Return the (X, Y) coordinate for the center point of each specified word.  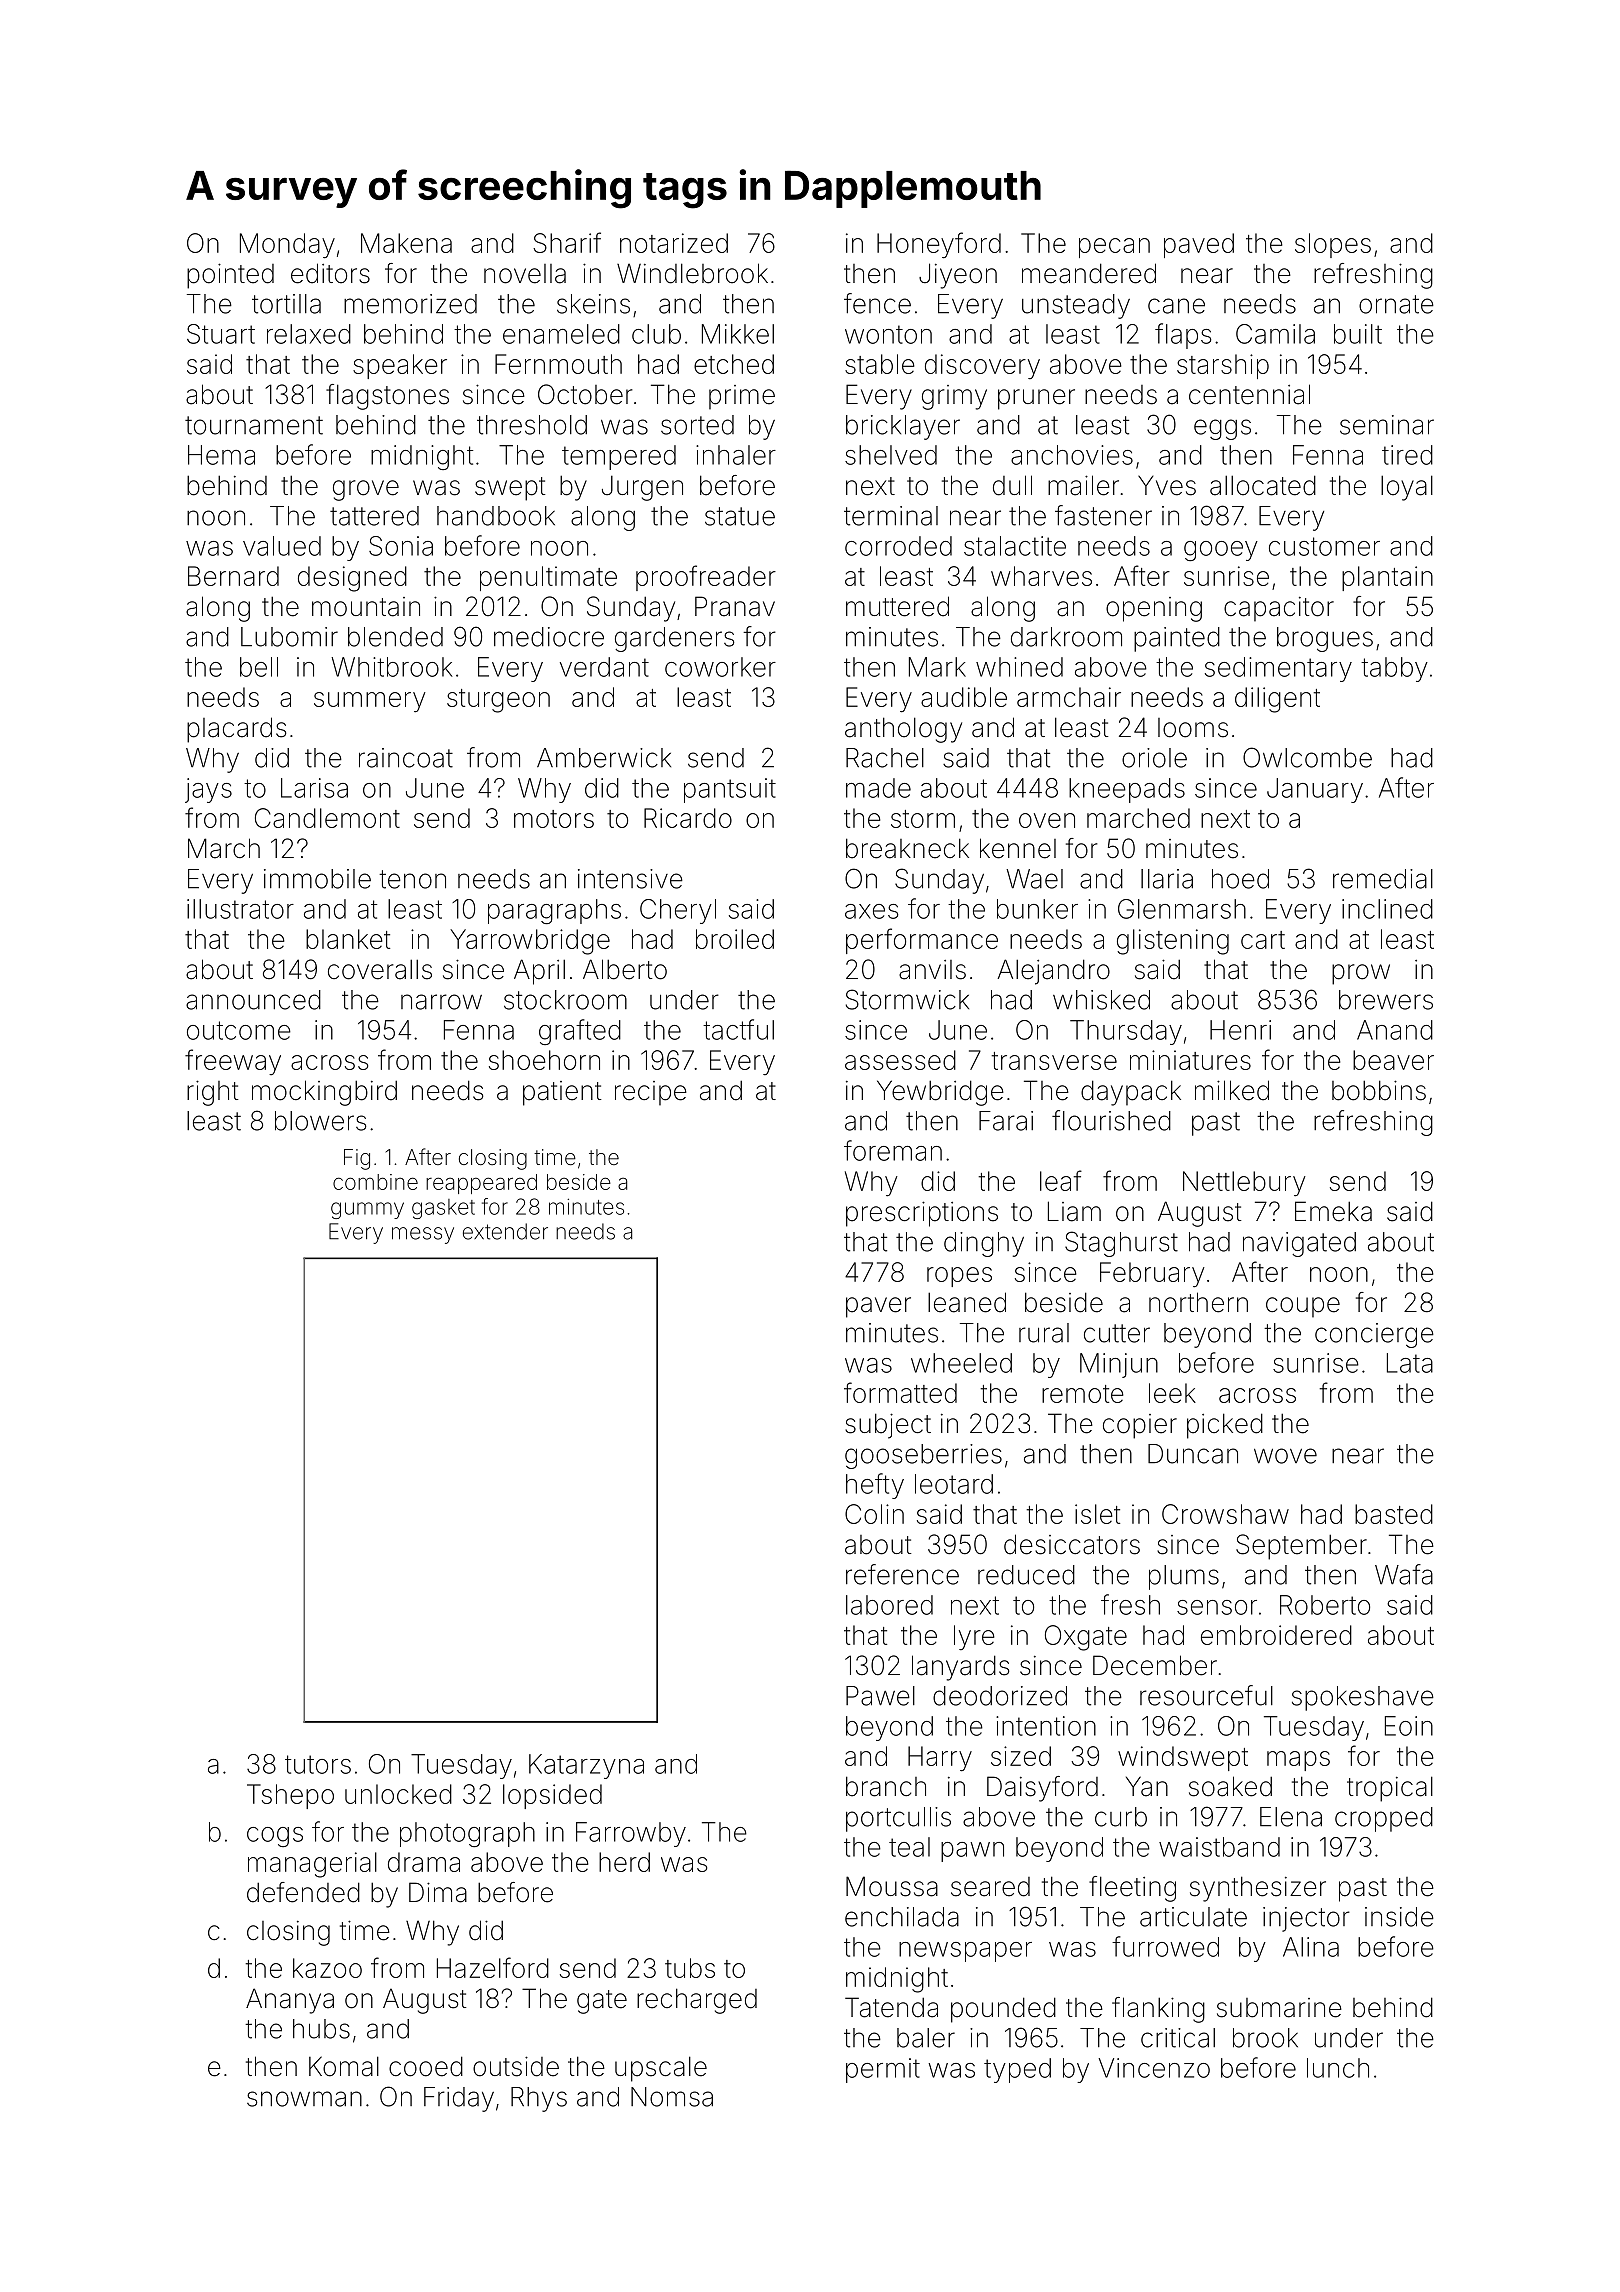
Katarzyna (586, 1766)
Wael (1034, 879)
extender (505, 1231)
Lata (1410, 1363)
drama (424, 1862)
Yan (1147, 1786)
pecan (1114, 248)
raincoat (406, 758)
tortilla (286, 304)
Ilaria (1167, 879)
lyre (974, 1637)
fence (877, 303)
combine (375, 1182)
